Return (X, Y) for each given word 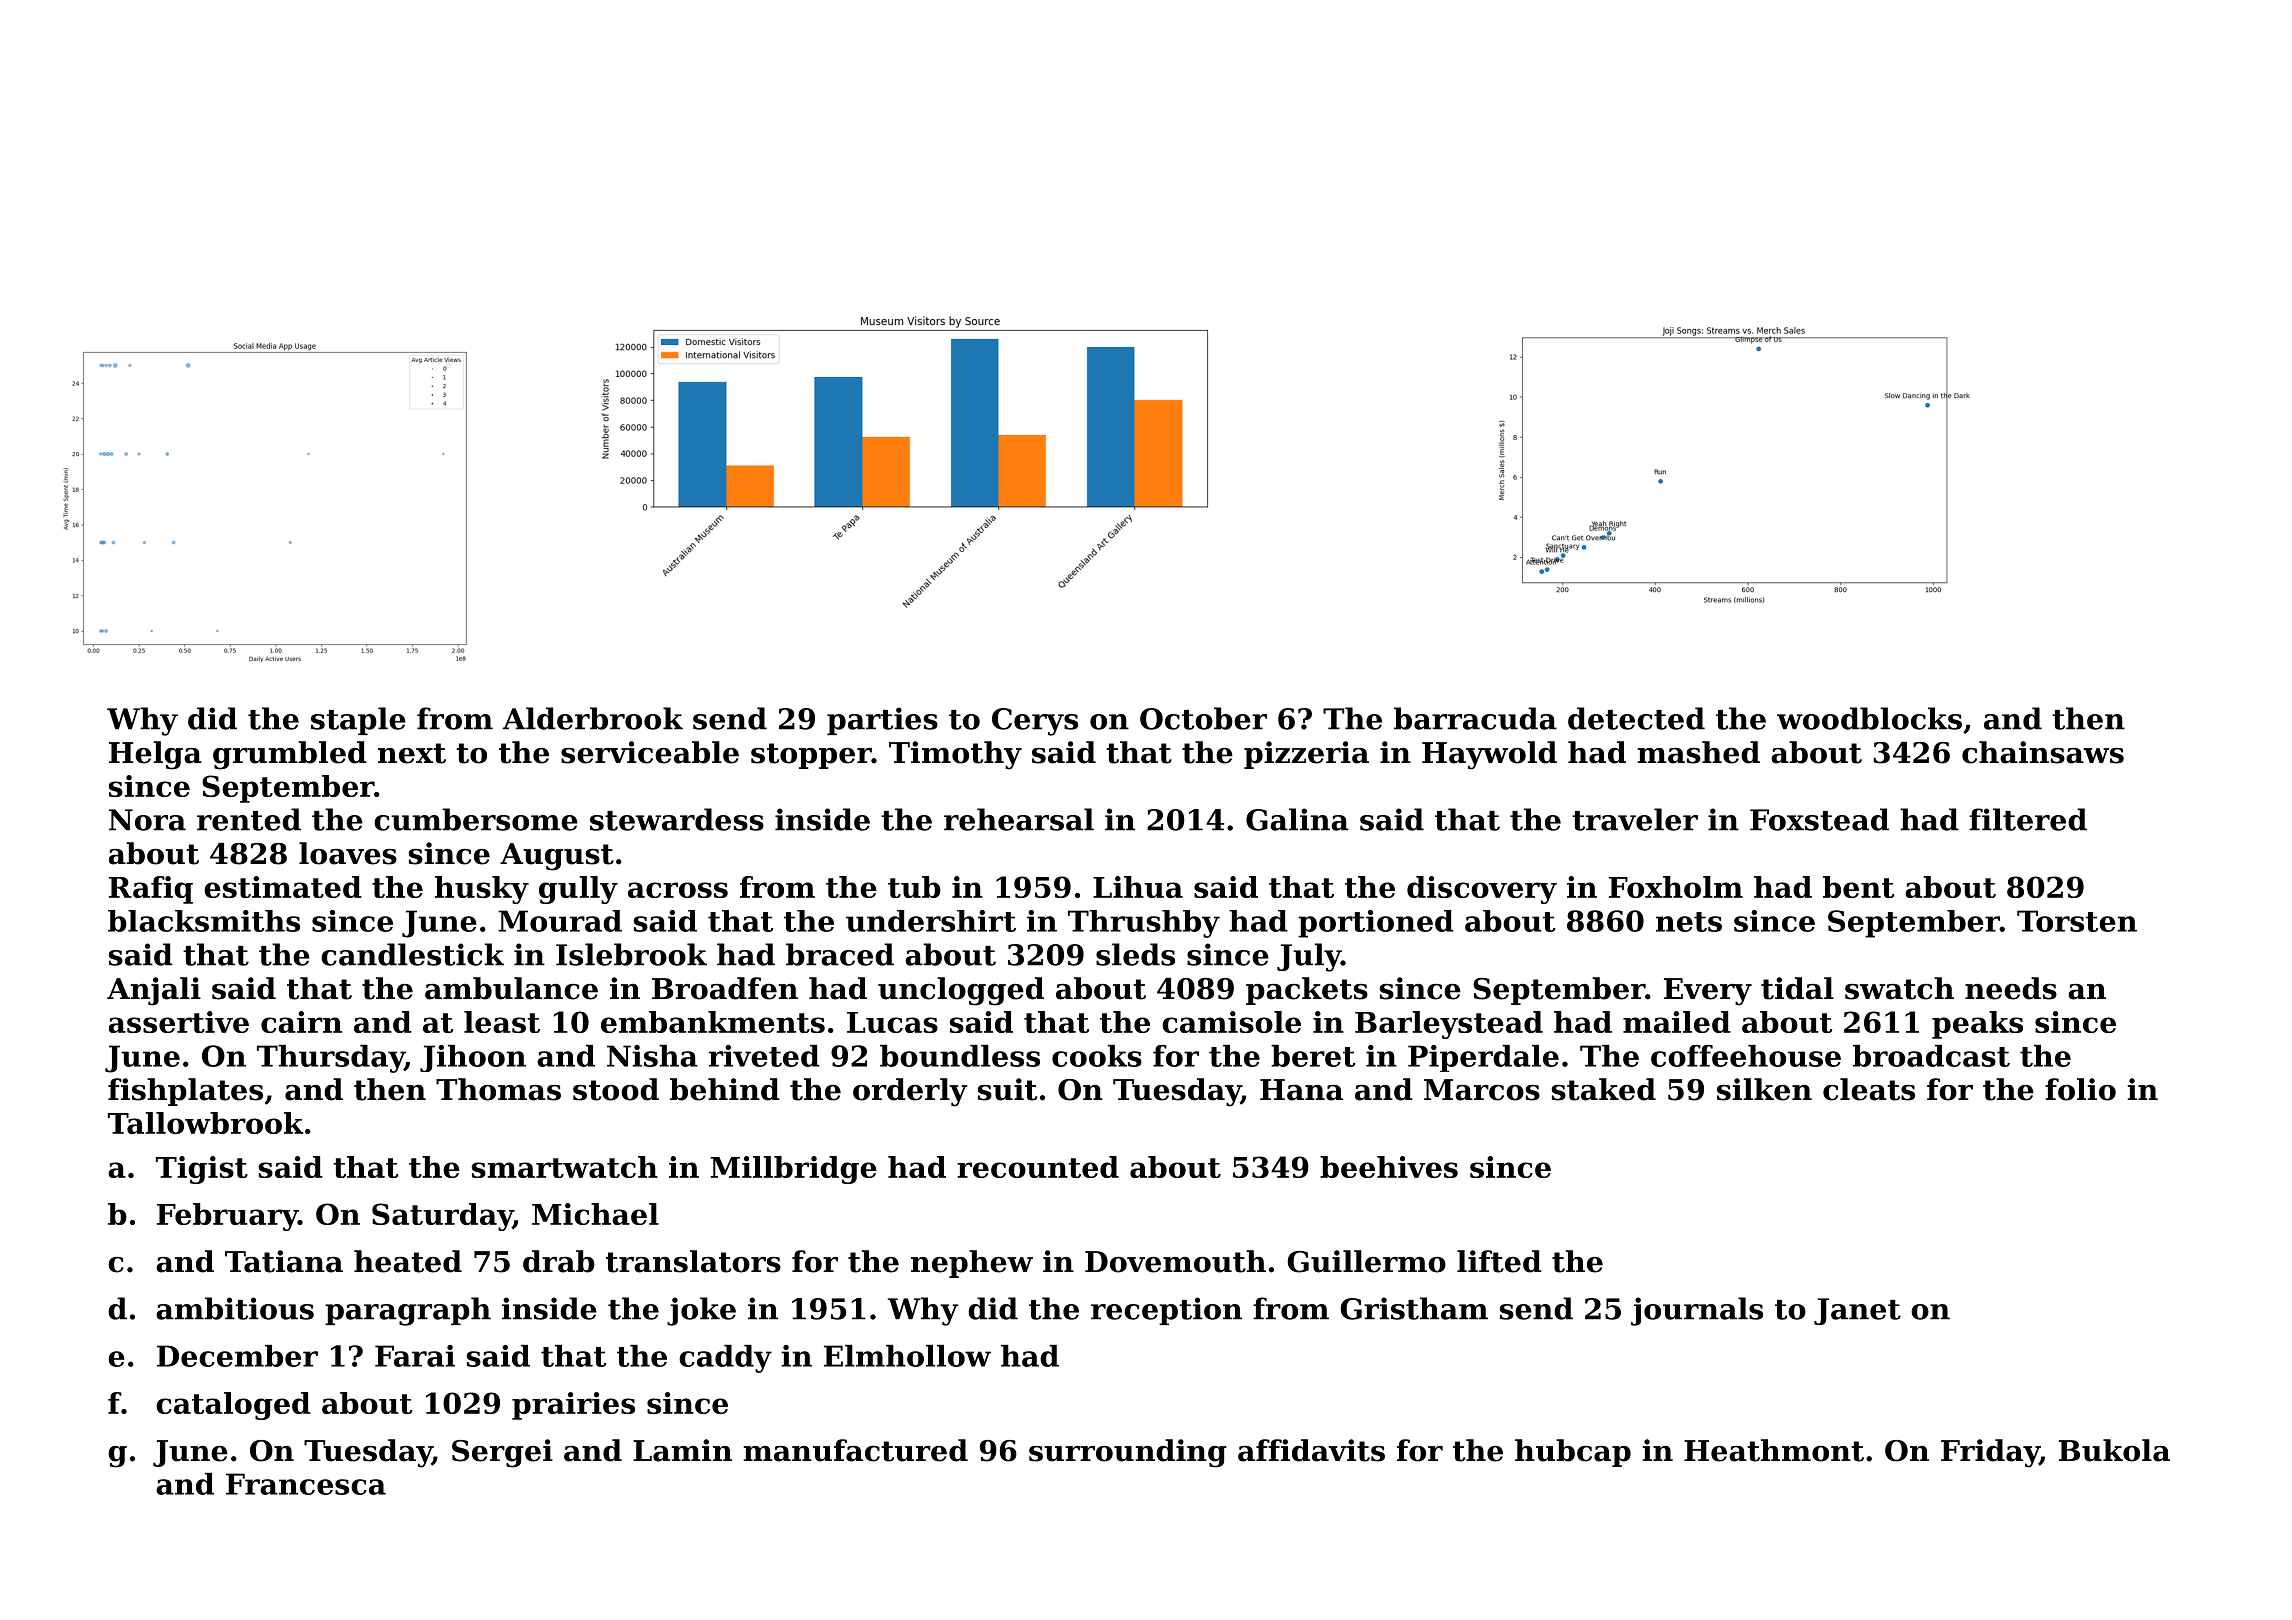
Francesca (306, 1484)
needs (2011, 988)
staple (358, 721)
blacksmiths (204, 921)
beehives (1389, 1167)
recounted (1038, 1167)
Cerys (1035, 722)
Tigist (202, 1170)
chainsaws (2043, 752)
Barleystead (1449, 1025)
